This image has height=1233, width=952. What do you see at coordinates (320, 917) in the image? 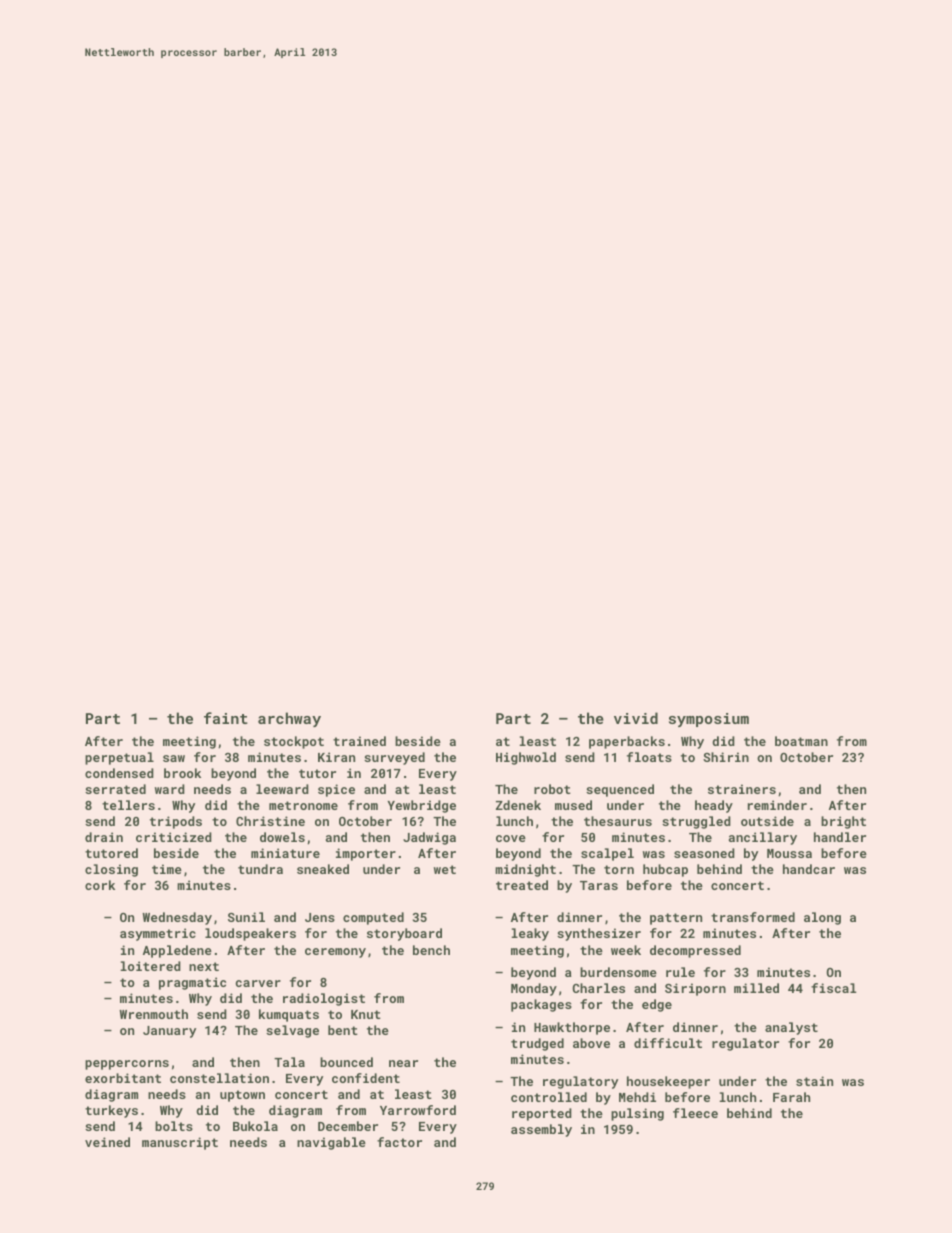
I see `Jens` at bounding box center [320, 917].
